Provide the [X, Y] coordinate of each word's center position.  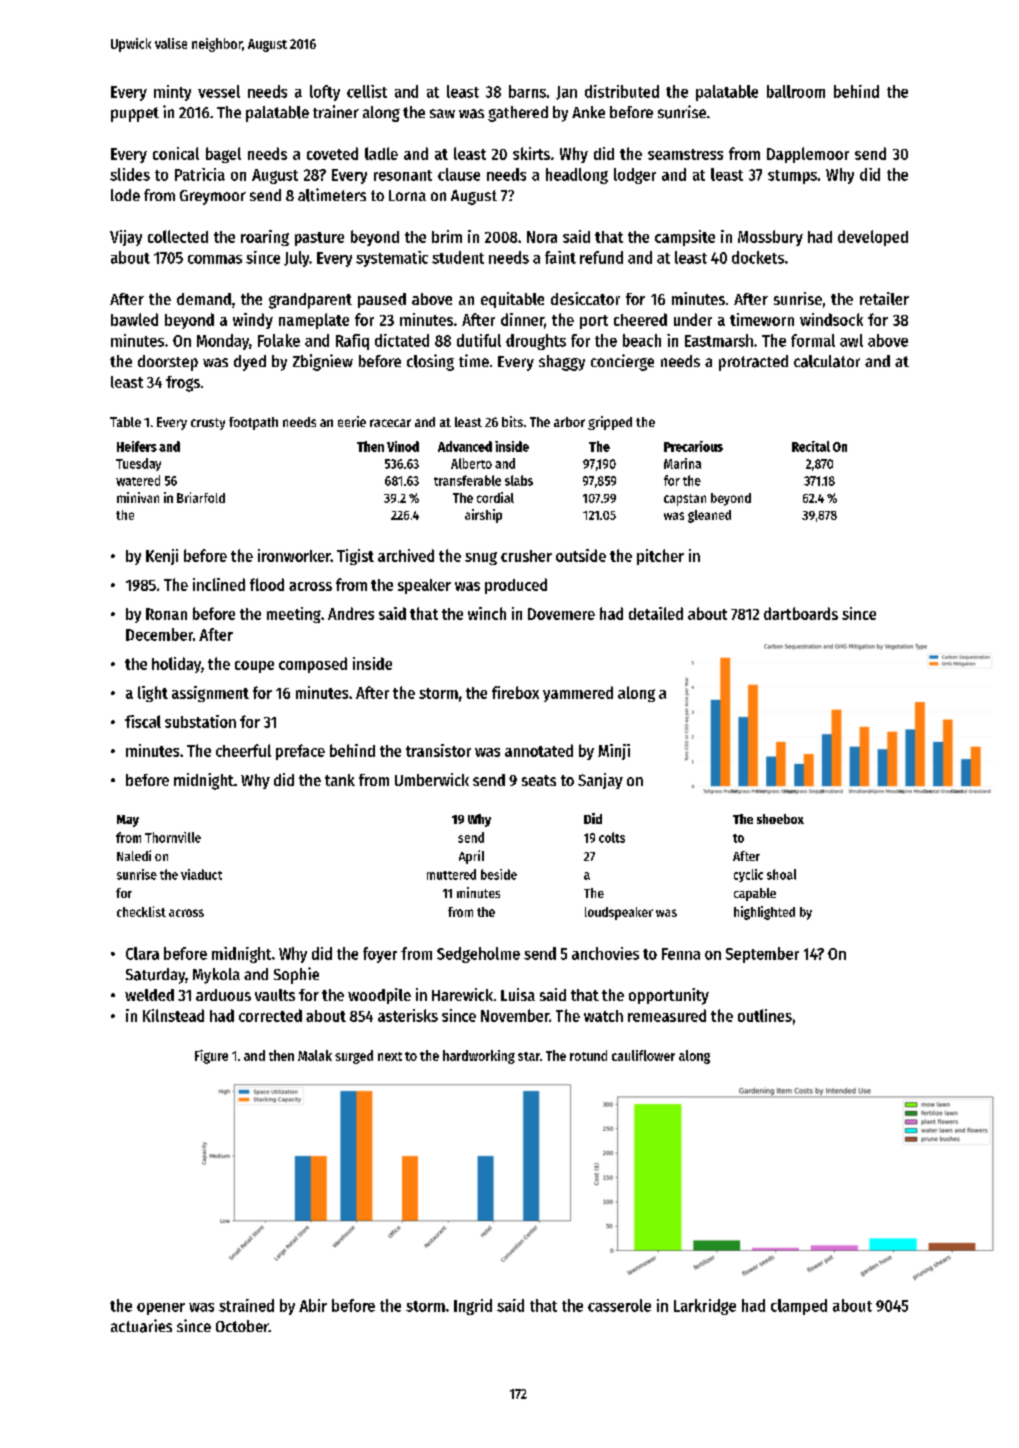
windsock [831, 319]
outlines [765, 1015]
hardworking [479, 1057]
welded [149, 995]
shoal [781, 874]
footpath [253, 423]
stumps [792, 177]
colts [612, 837]
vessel [219, 91]
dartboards [801, 613]
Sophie [296, 975]
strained [246, 1305]
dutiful [479, 340]
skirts [531, 153]
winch [487, 613]
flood [267, 584]
